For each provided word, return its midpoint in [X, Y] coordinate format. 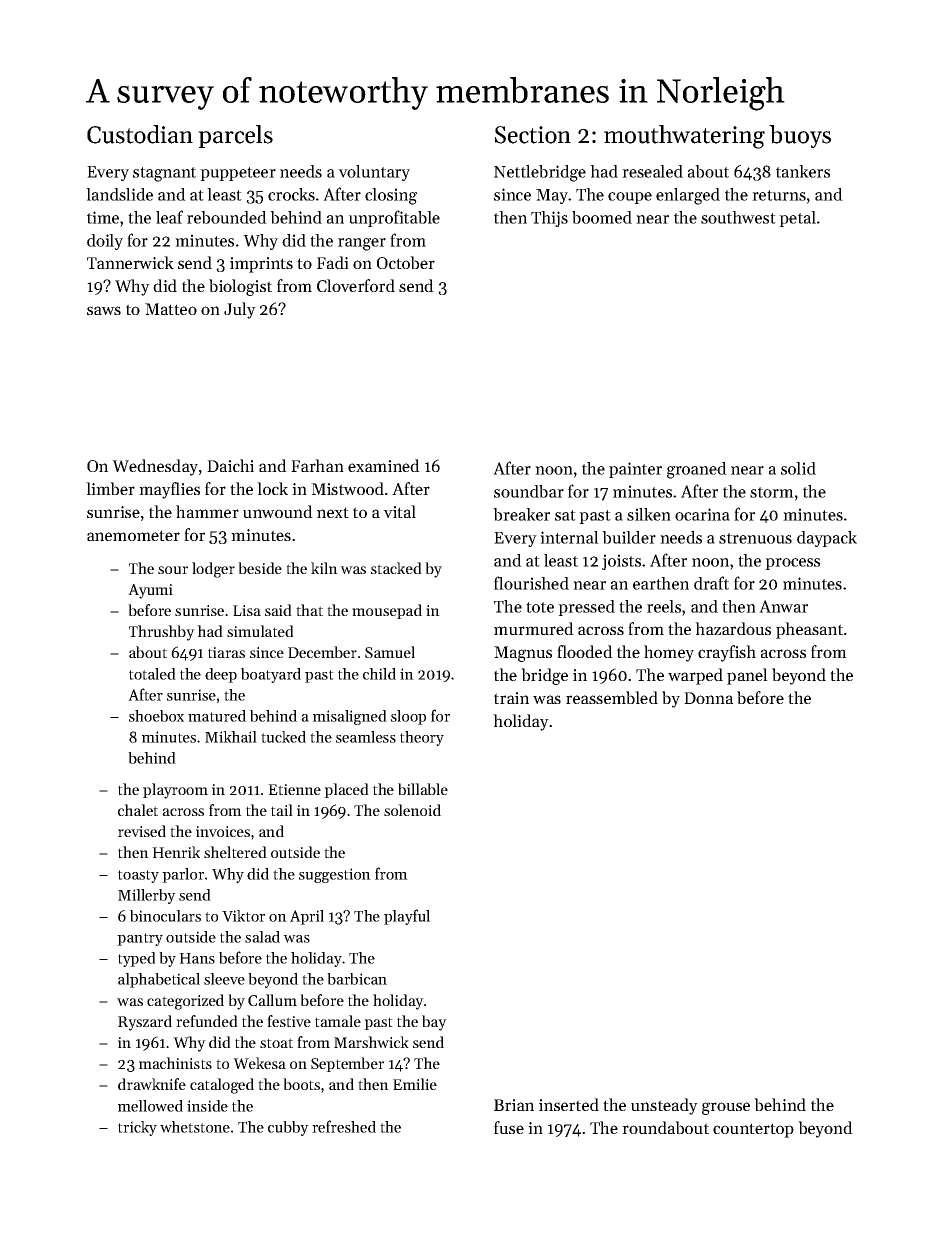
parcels [235, 136]
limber [110, 488]
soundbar [529, 491]
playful [407, 917]
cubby [288, 1128]
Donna [708, 698]
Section [533, 135]
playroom [175, 791]
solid [798, 468]
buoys [800, 136]
